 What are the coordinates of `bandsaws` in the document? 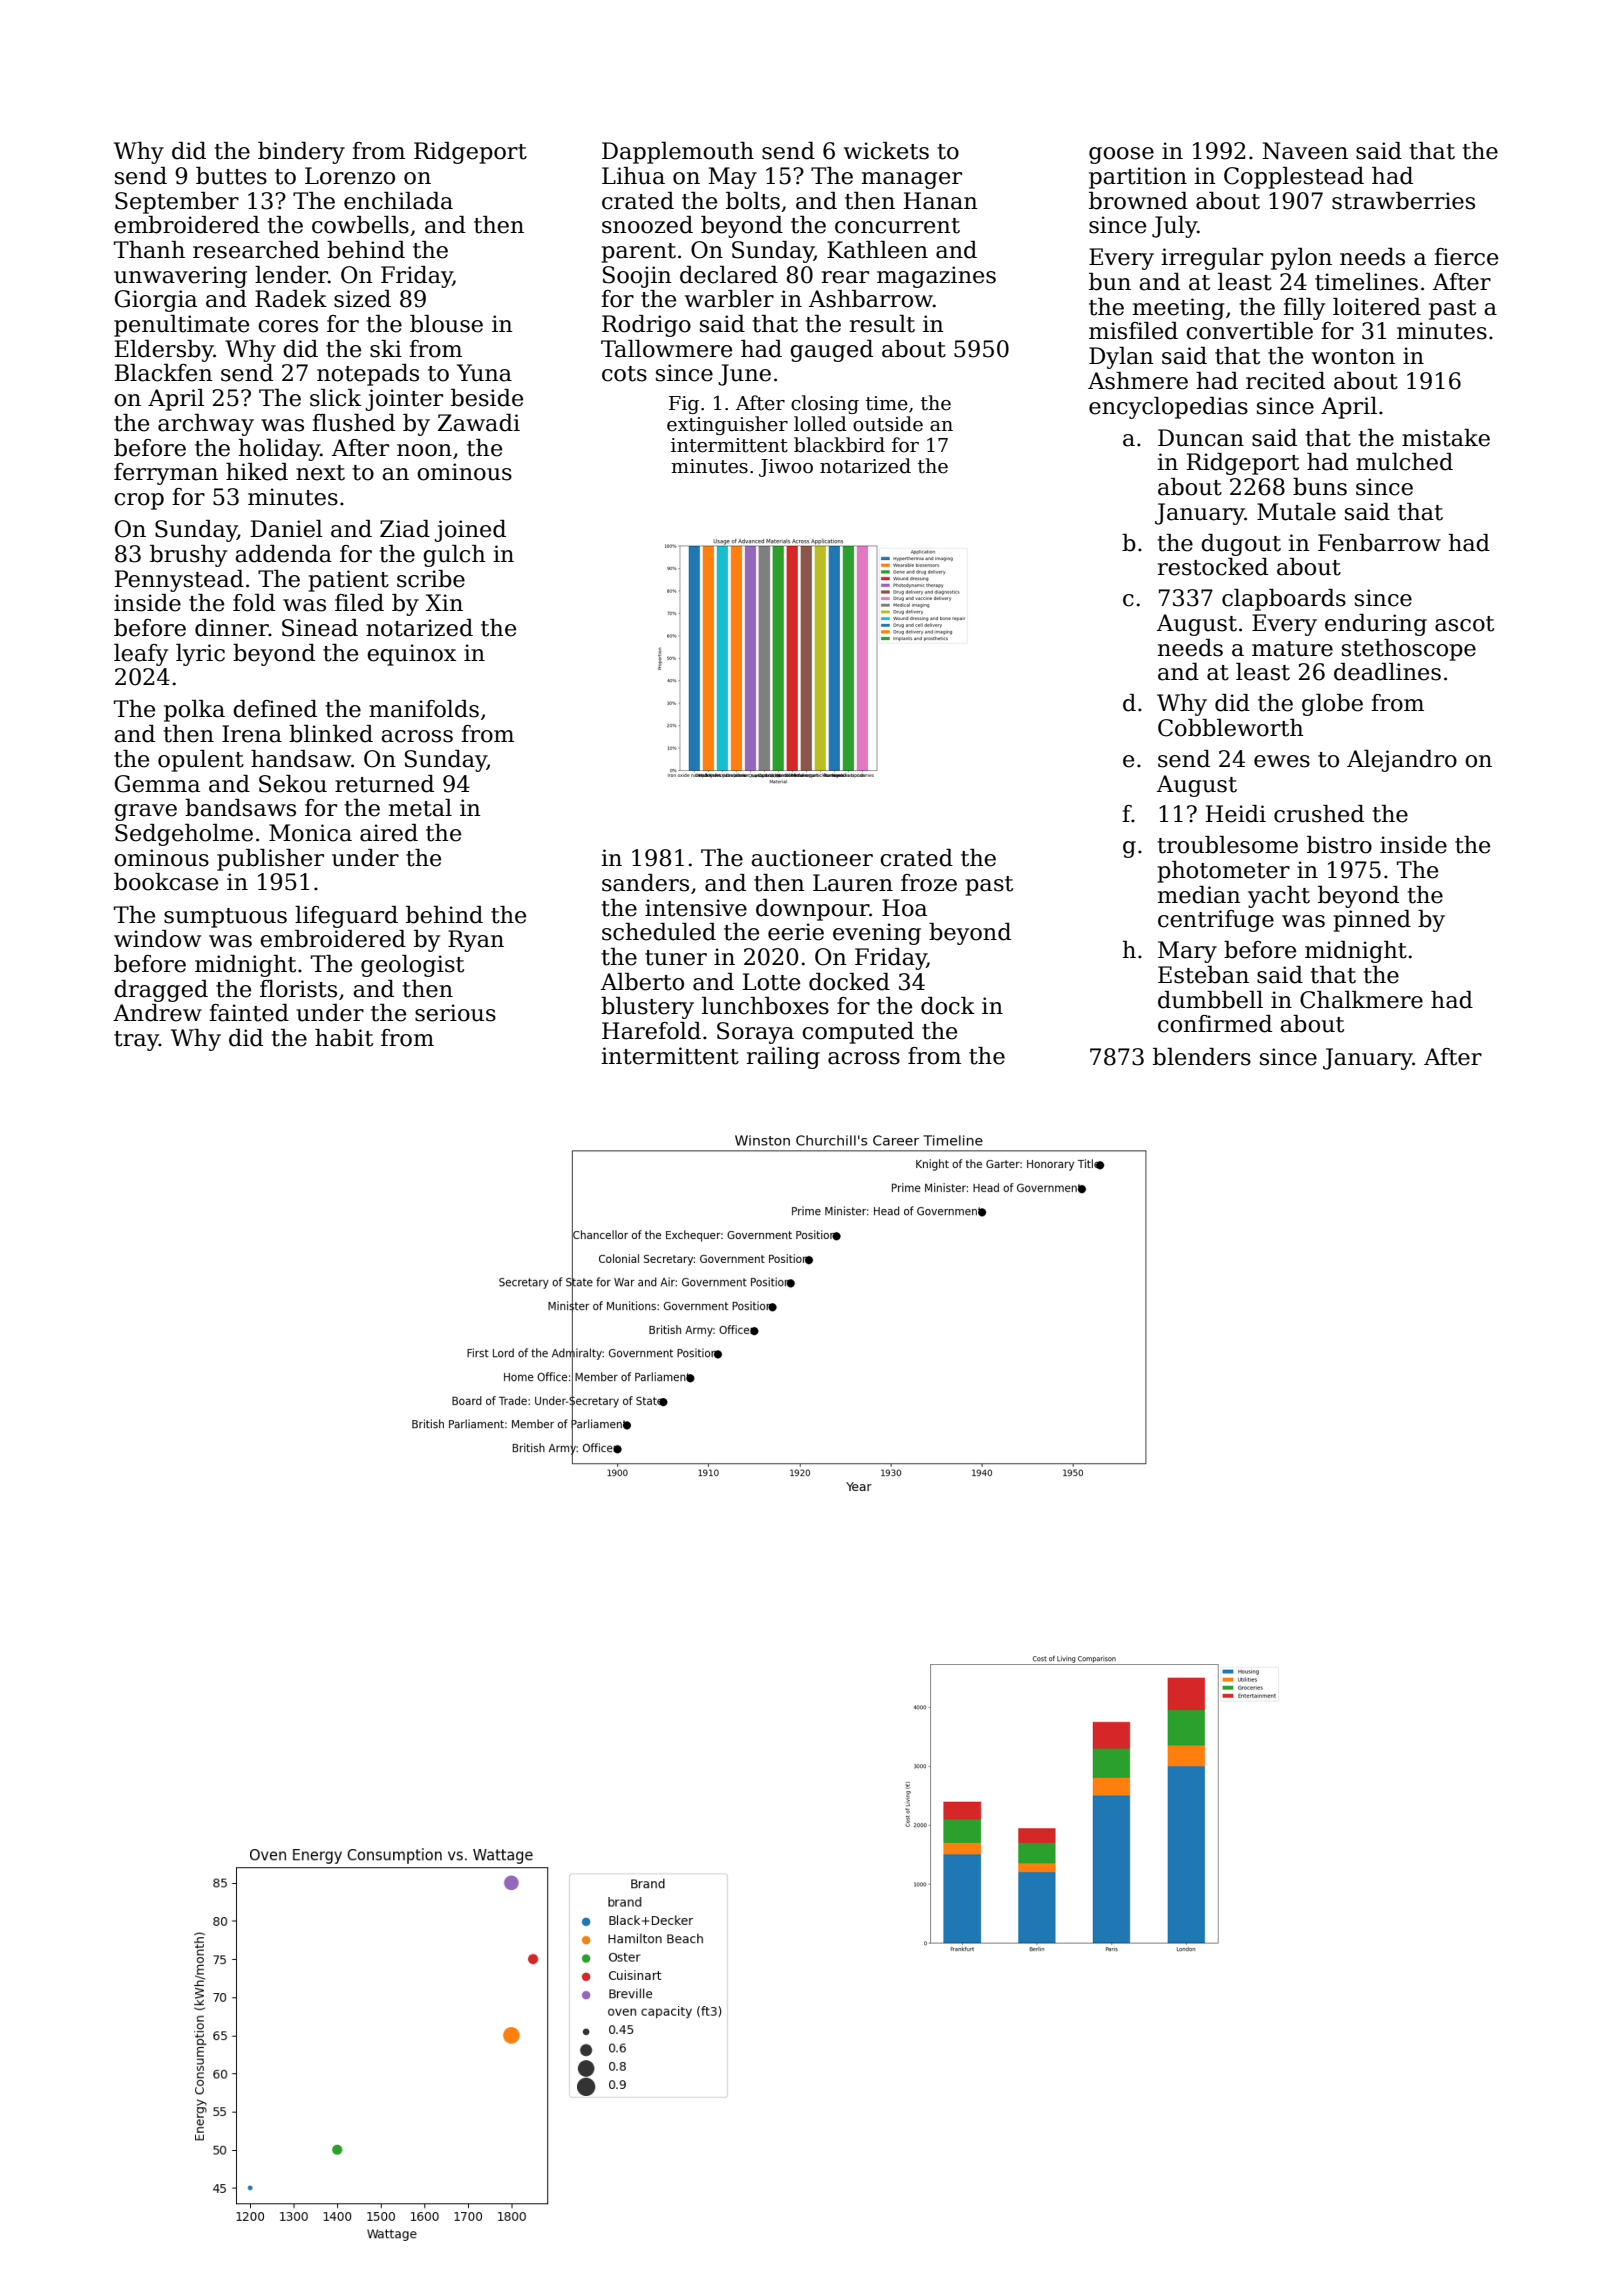 It's located at (240, 808).
